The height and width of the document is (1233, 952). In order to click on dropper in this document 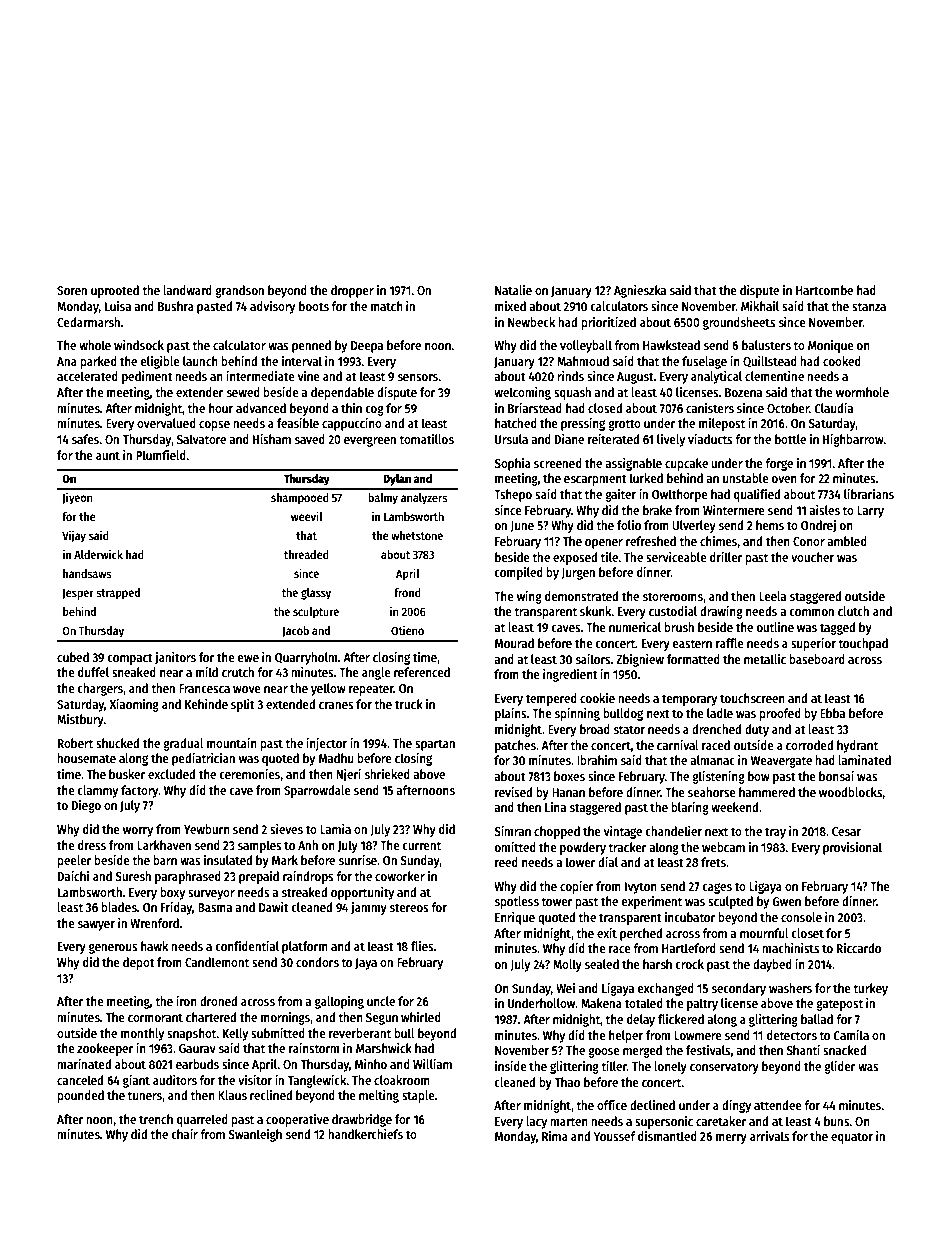, I will do `click(352, 291)`.
